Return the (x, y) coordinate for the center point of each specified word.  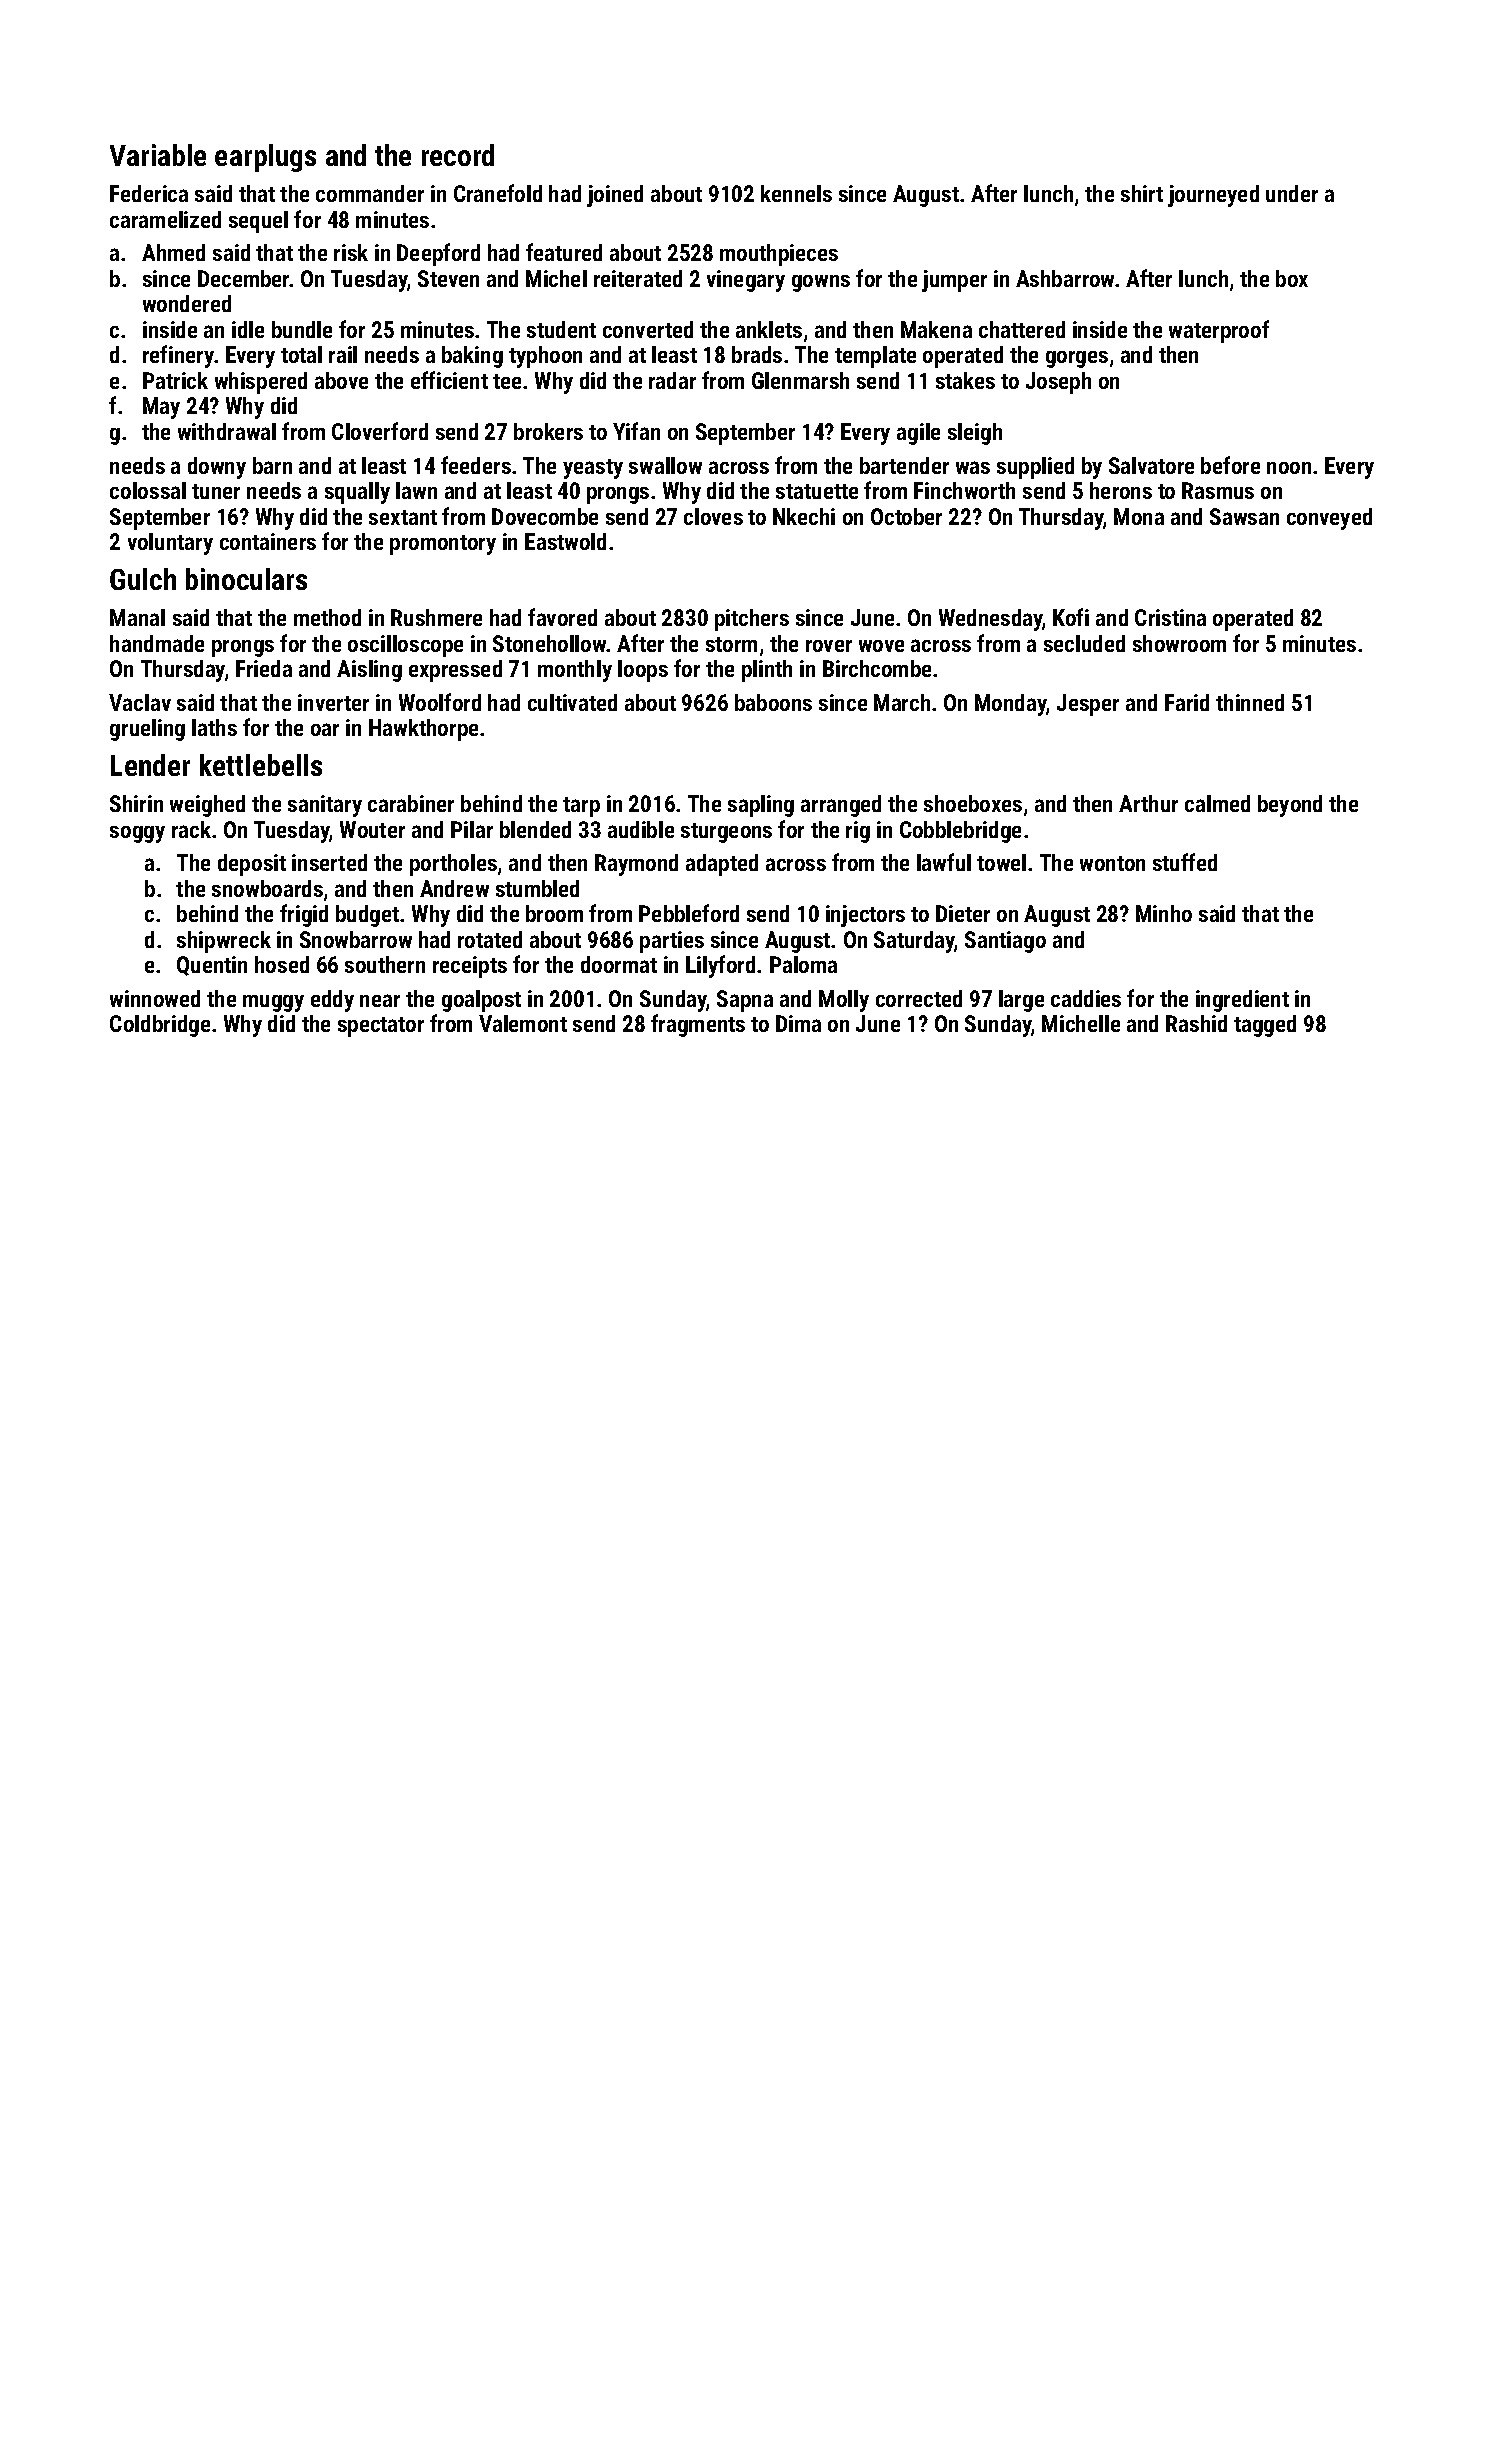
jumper (954, 281)
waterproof (1219, 331)
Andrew (454, 888)
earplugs (265, 158)
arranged (841, 806)
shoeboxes (973, 803)
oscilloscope (405, 646)
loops (643, 671)
